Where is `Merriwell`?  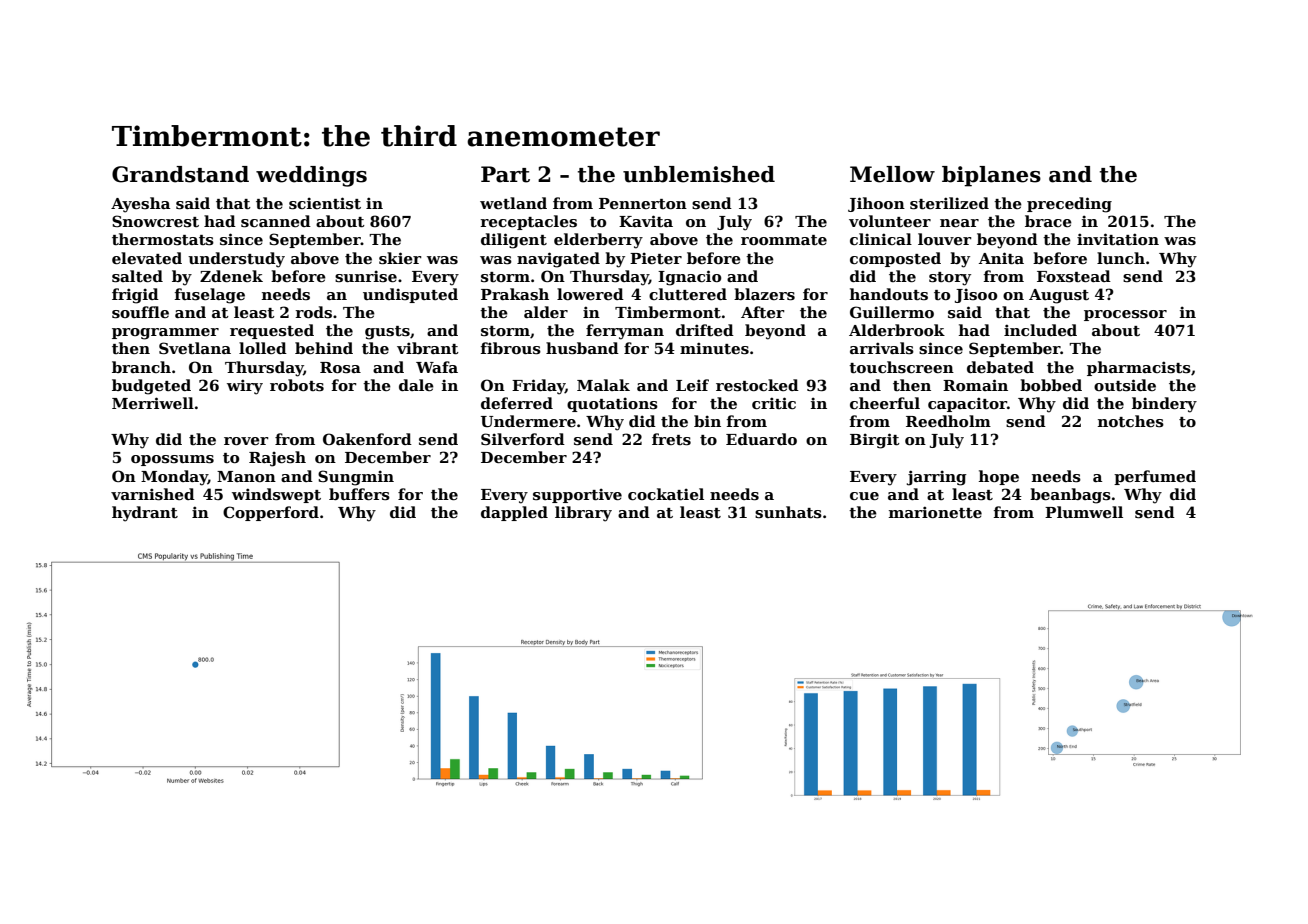 Merriwell is located at coordinates (153, 403).
